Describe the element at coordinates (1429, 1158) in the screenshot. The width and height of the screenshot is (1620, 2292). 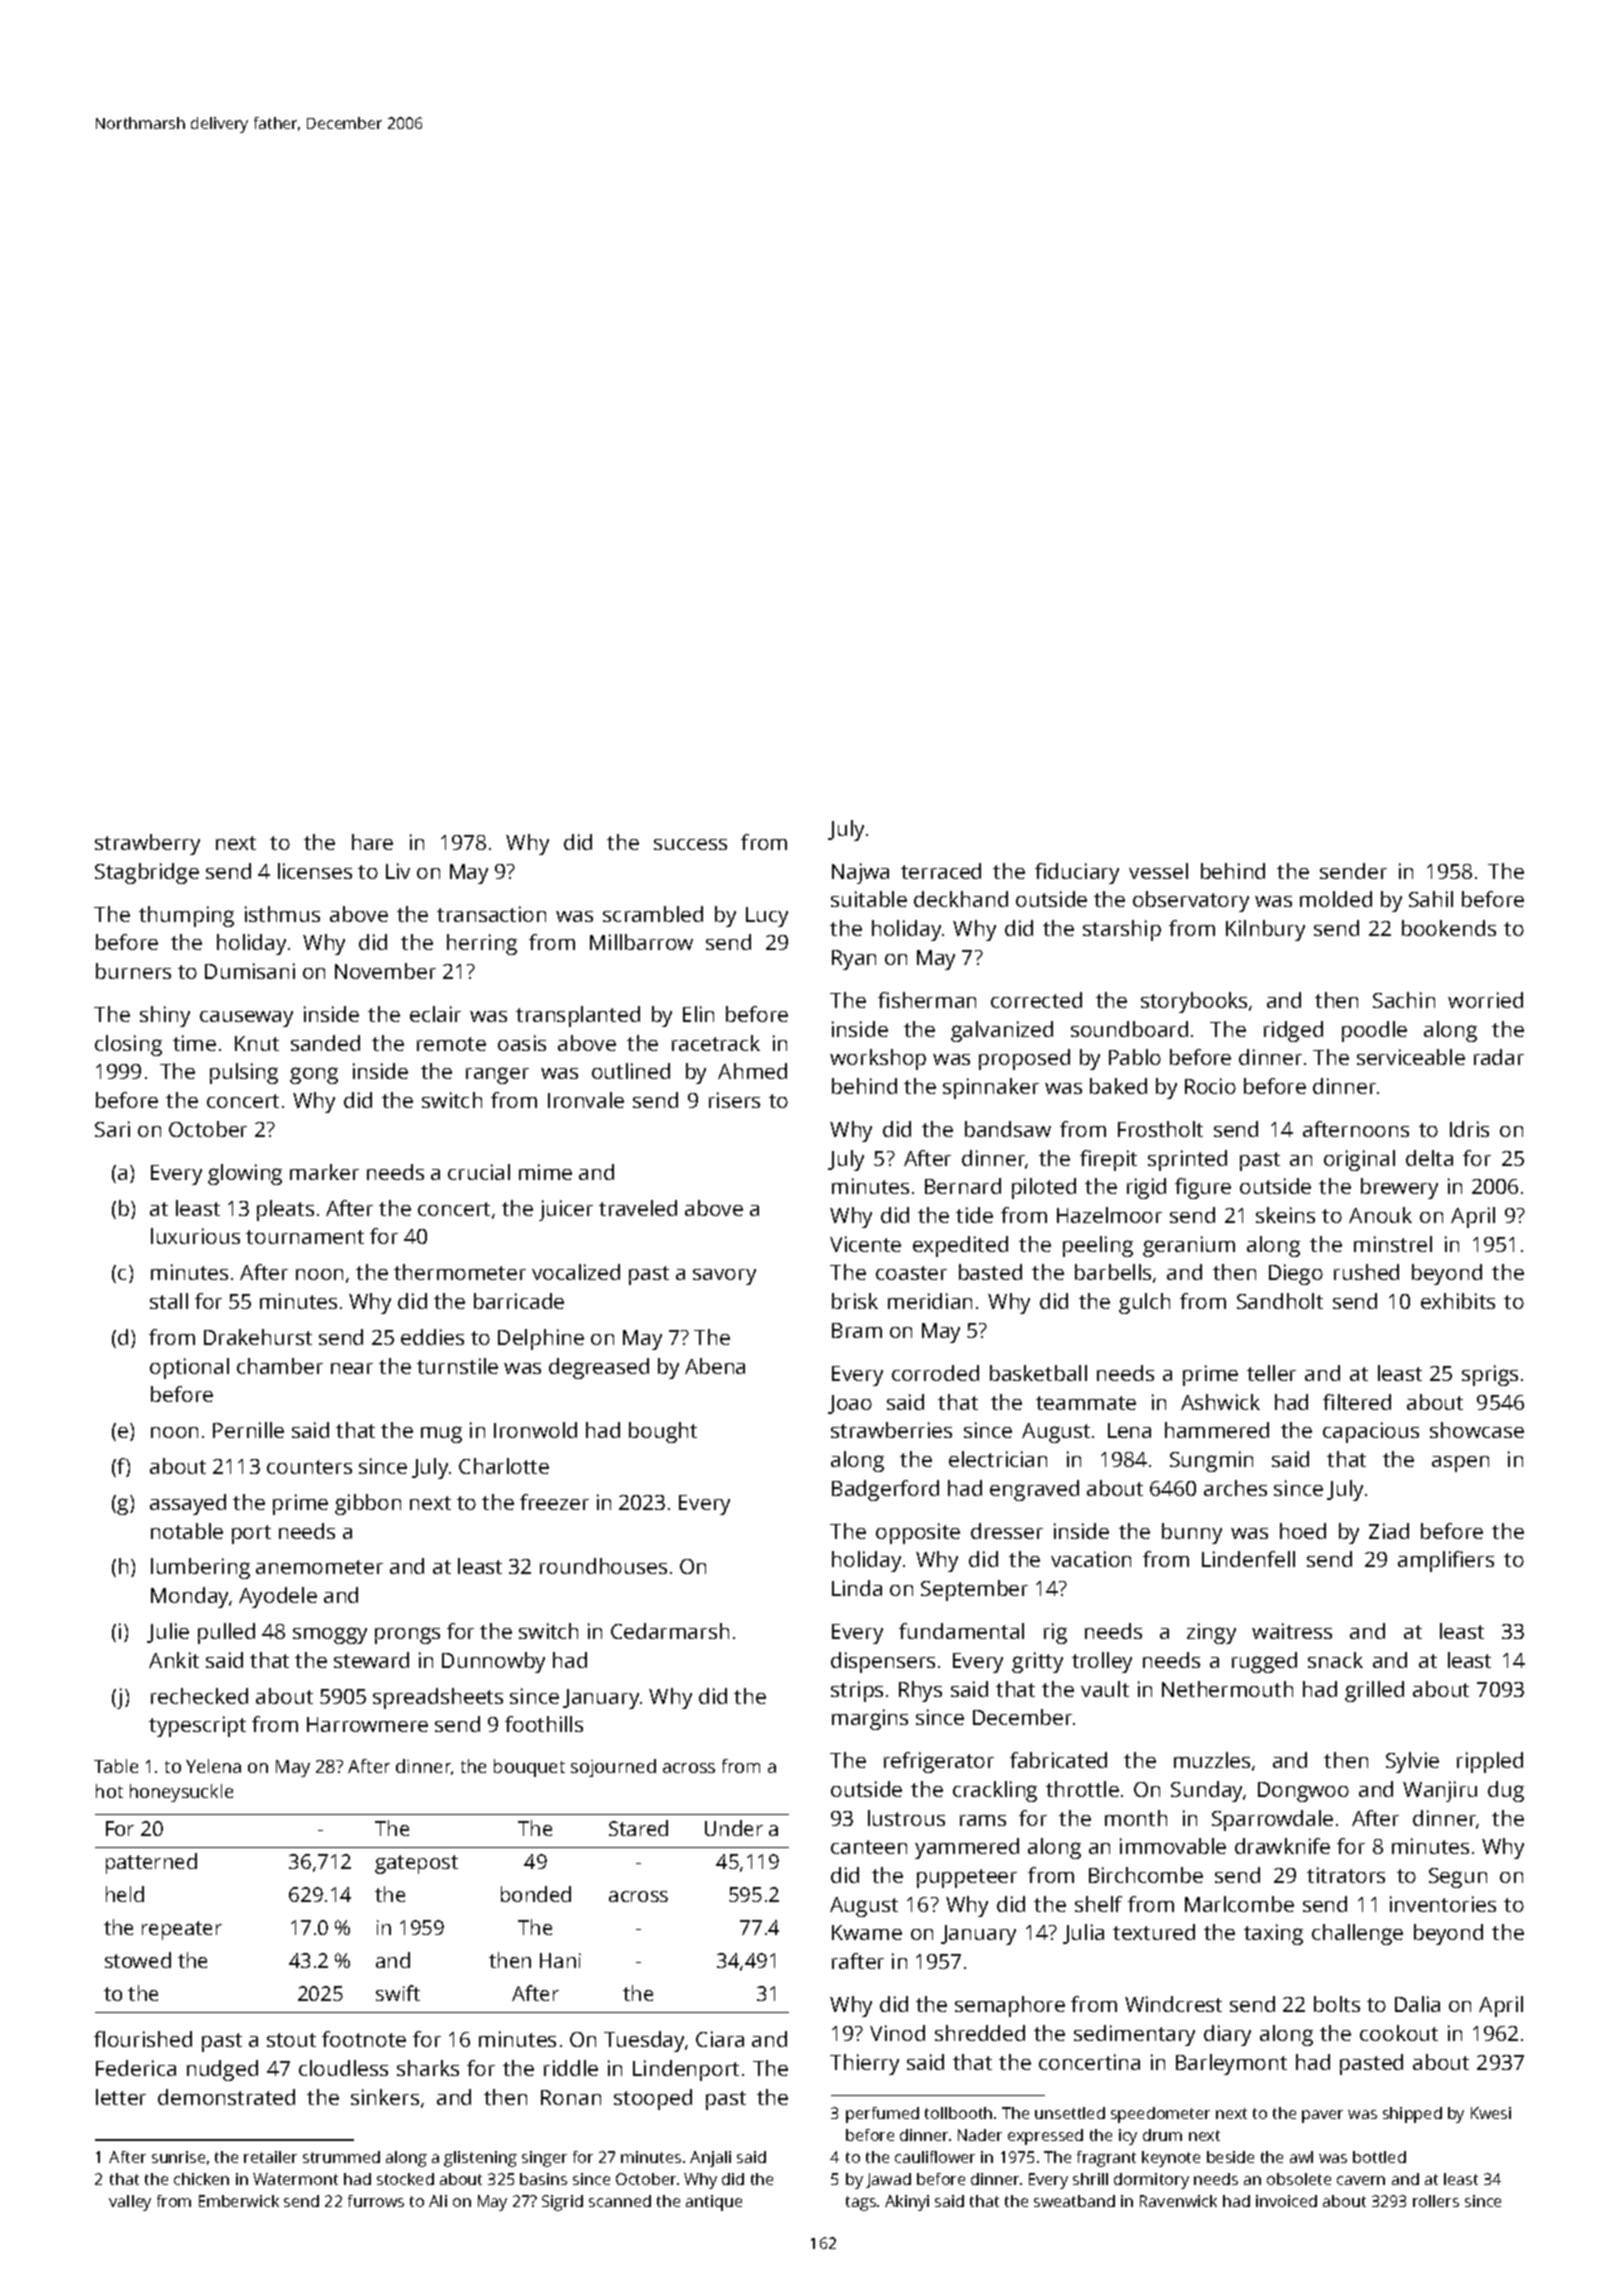
I see `delta` at that location.
